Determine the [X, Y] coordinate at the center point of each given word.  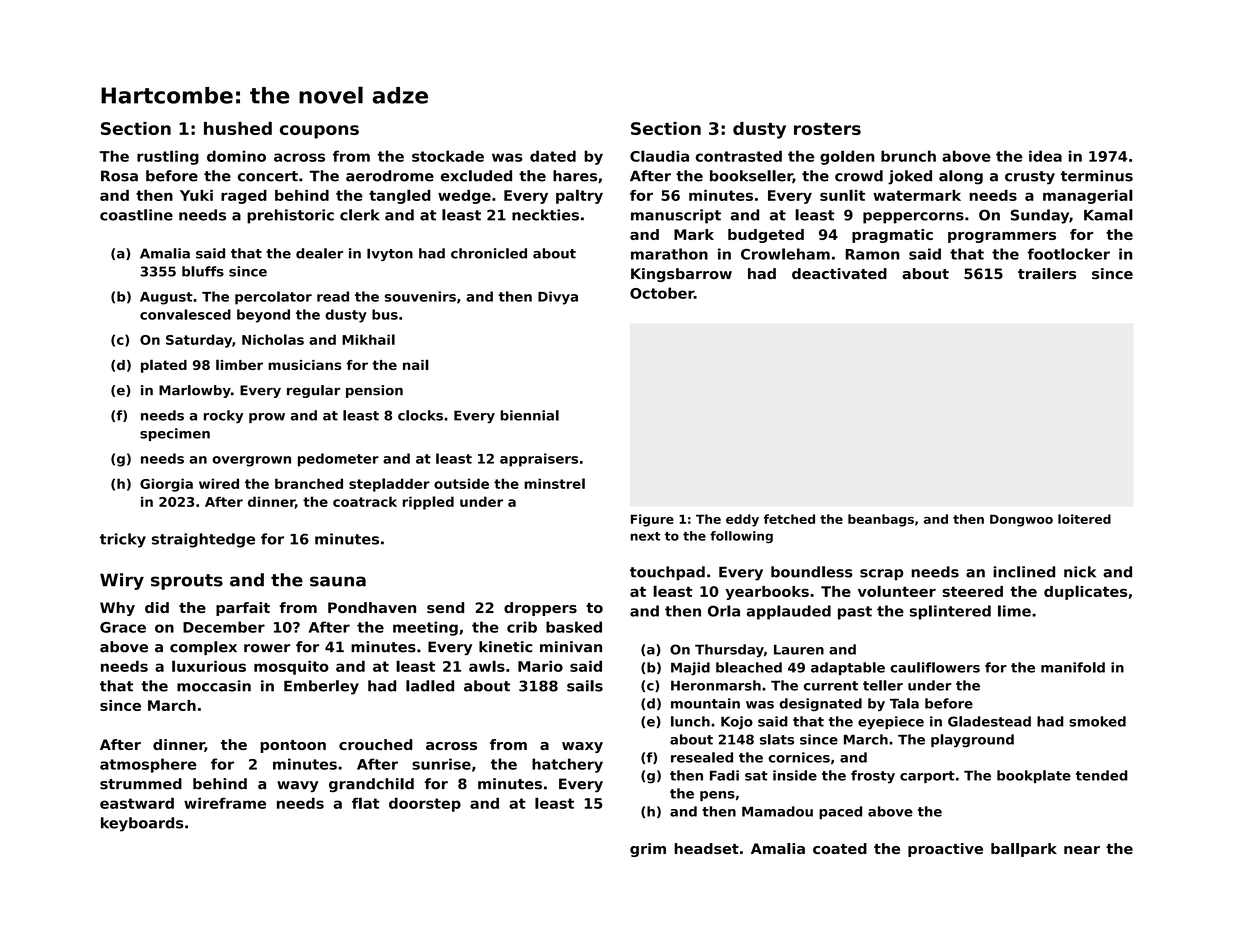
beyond [263, 316]
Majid [690, 668]
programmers [1002, 237]
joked [910, 177]
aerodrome [390, 176]
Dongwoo [1021, 520]
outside [461, 483]
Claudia [659, 156]
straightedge [203, 540]
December [224, 627]
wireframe [225, 803]
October [662, 293]
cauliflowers [935, 667]
